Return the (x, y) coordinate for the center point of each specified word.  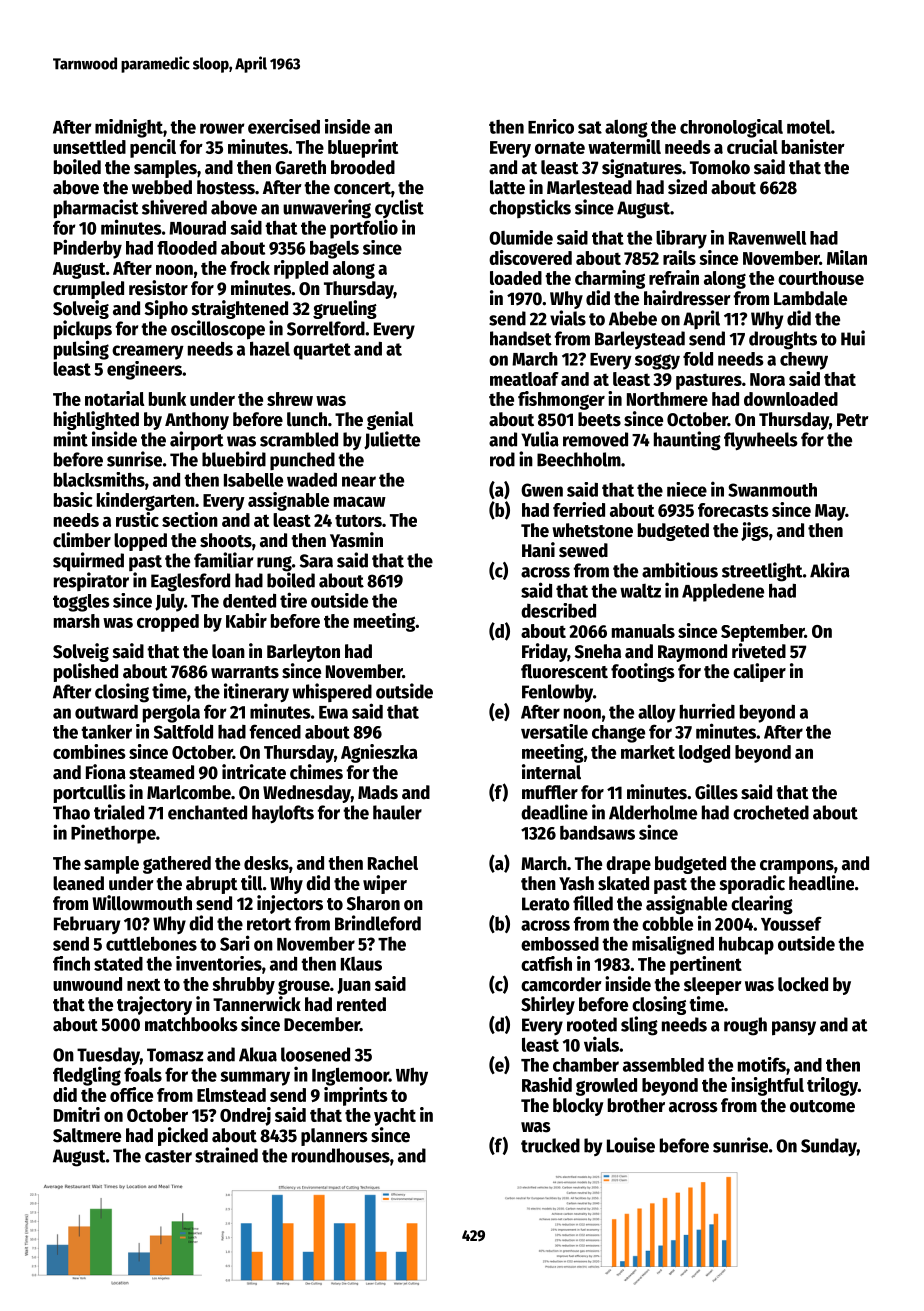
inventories (219, 963)
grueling (345, 309)
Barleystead (640, 340)
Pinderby (88, 249)
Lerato (546, 904)
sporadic (752, 884)
